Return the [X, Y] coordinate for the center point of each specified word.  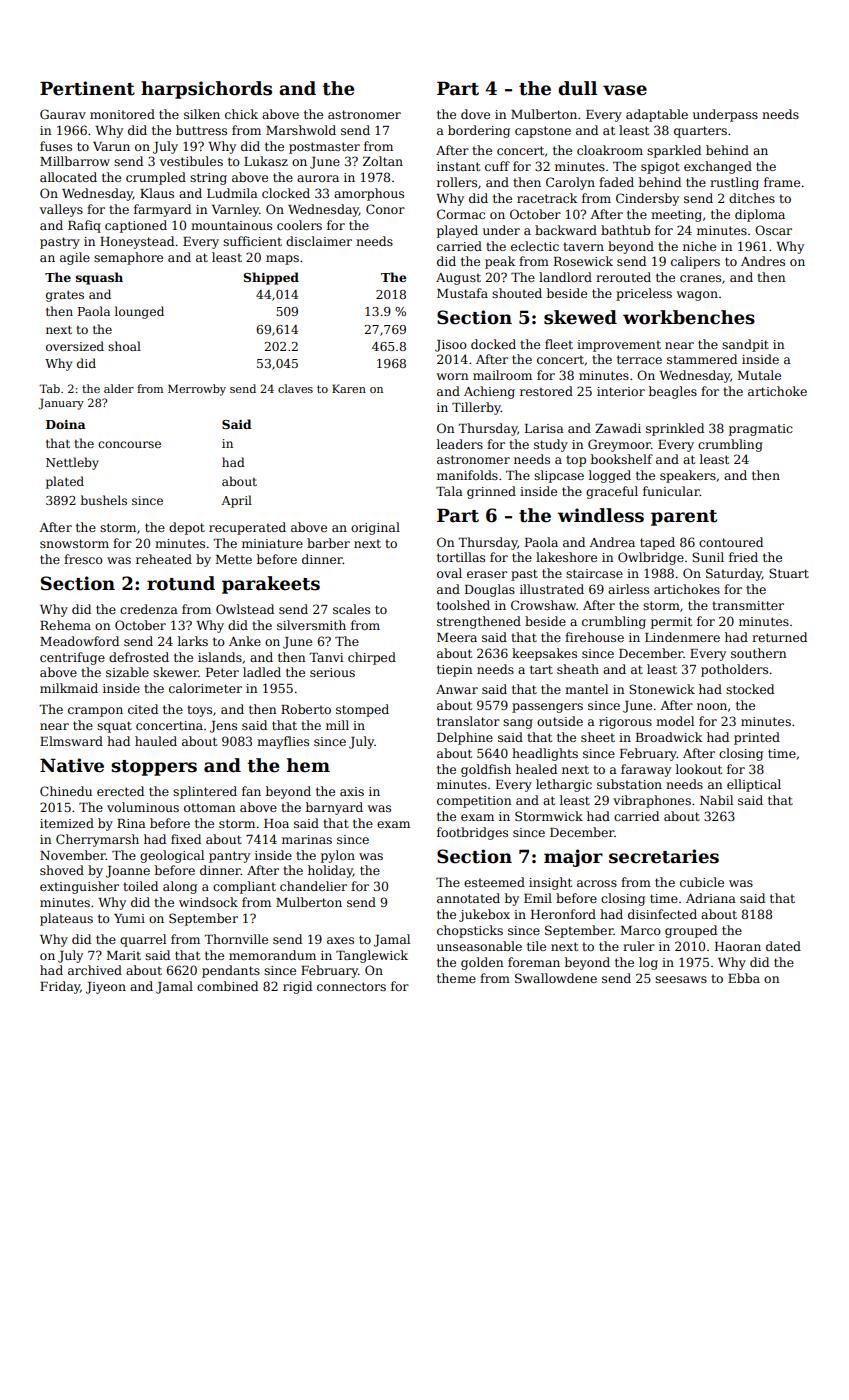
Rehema [65, 625]
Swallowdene [556, 978]
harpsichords [206, 90]
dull [577, 88]
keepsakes [544, 654]
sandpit [745, 345]
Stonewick [662, 689]
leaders [460, 444]
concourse [129, 444]
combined [227, 986]
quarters [700, 132]
